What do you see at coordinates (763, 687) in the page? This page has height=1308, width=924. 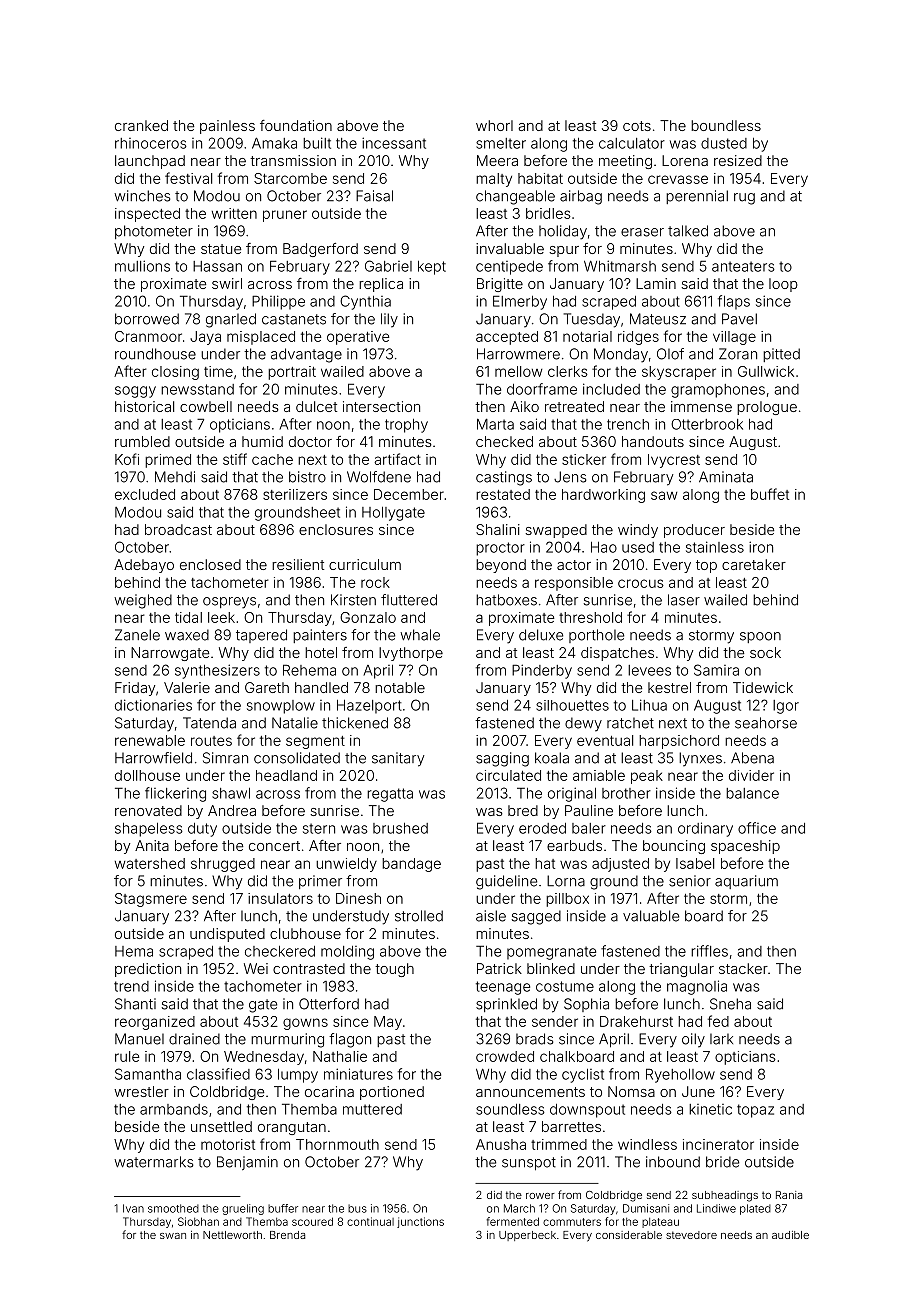 I see `Tidewick` at bounding box center [763, 687].
